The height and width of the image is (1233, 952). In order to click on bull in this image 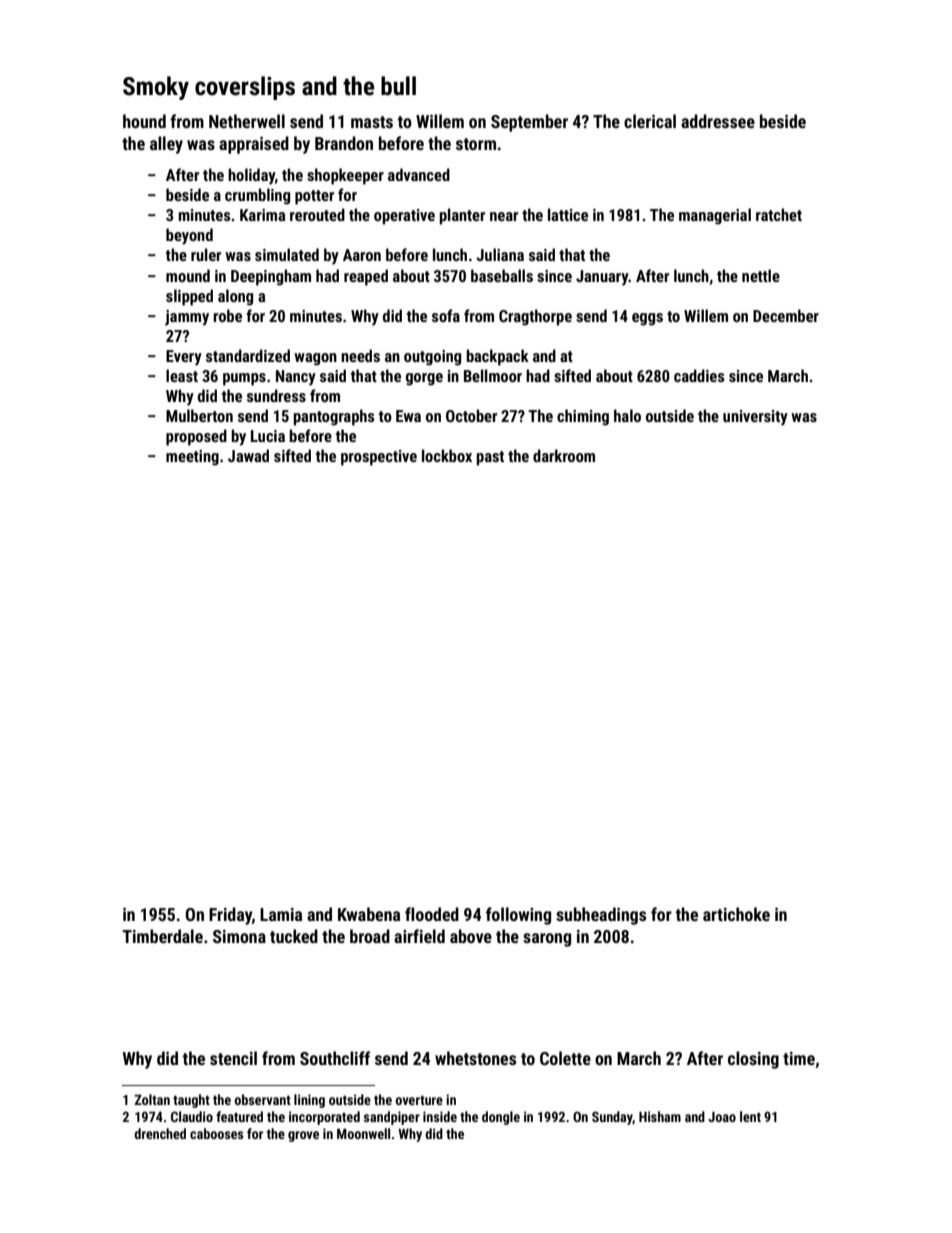, I will do `click(398, 86)`.
